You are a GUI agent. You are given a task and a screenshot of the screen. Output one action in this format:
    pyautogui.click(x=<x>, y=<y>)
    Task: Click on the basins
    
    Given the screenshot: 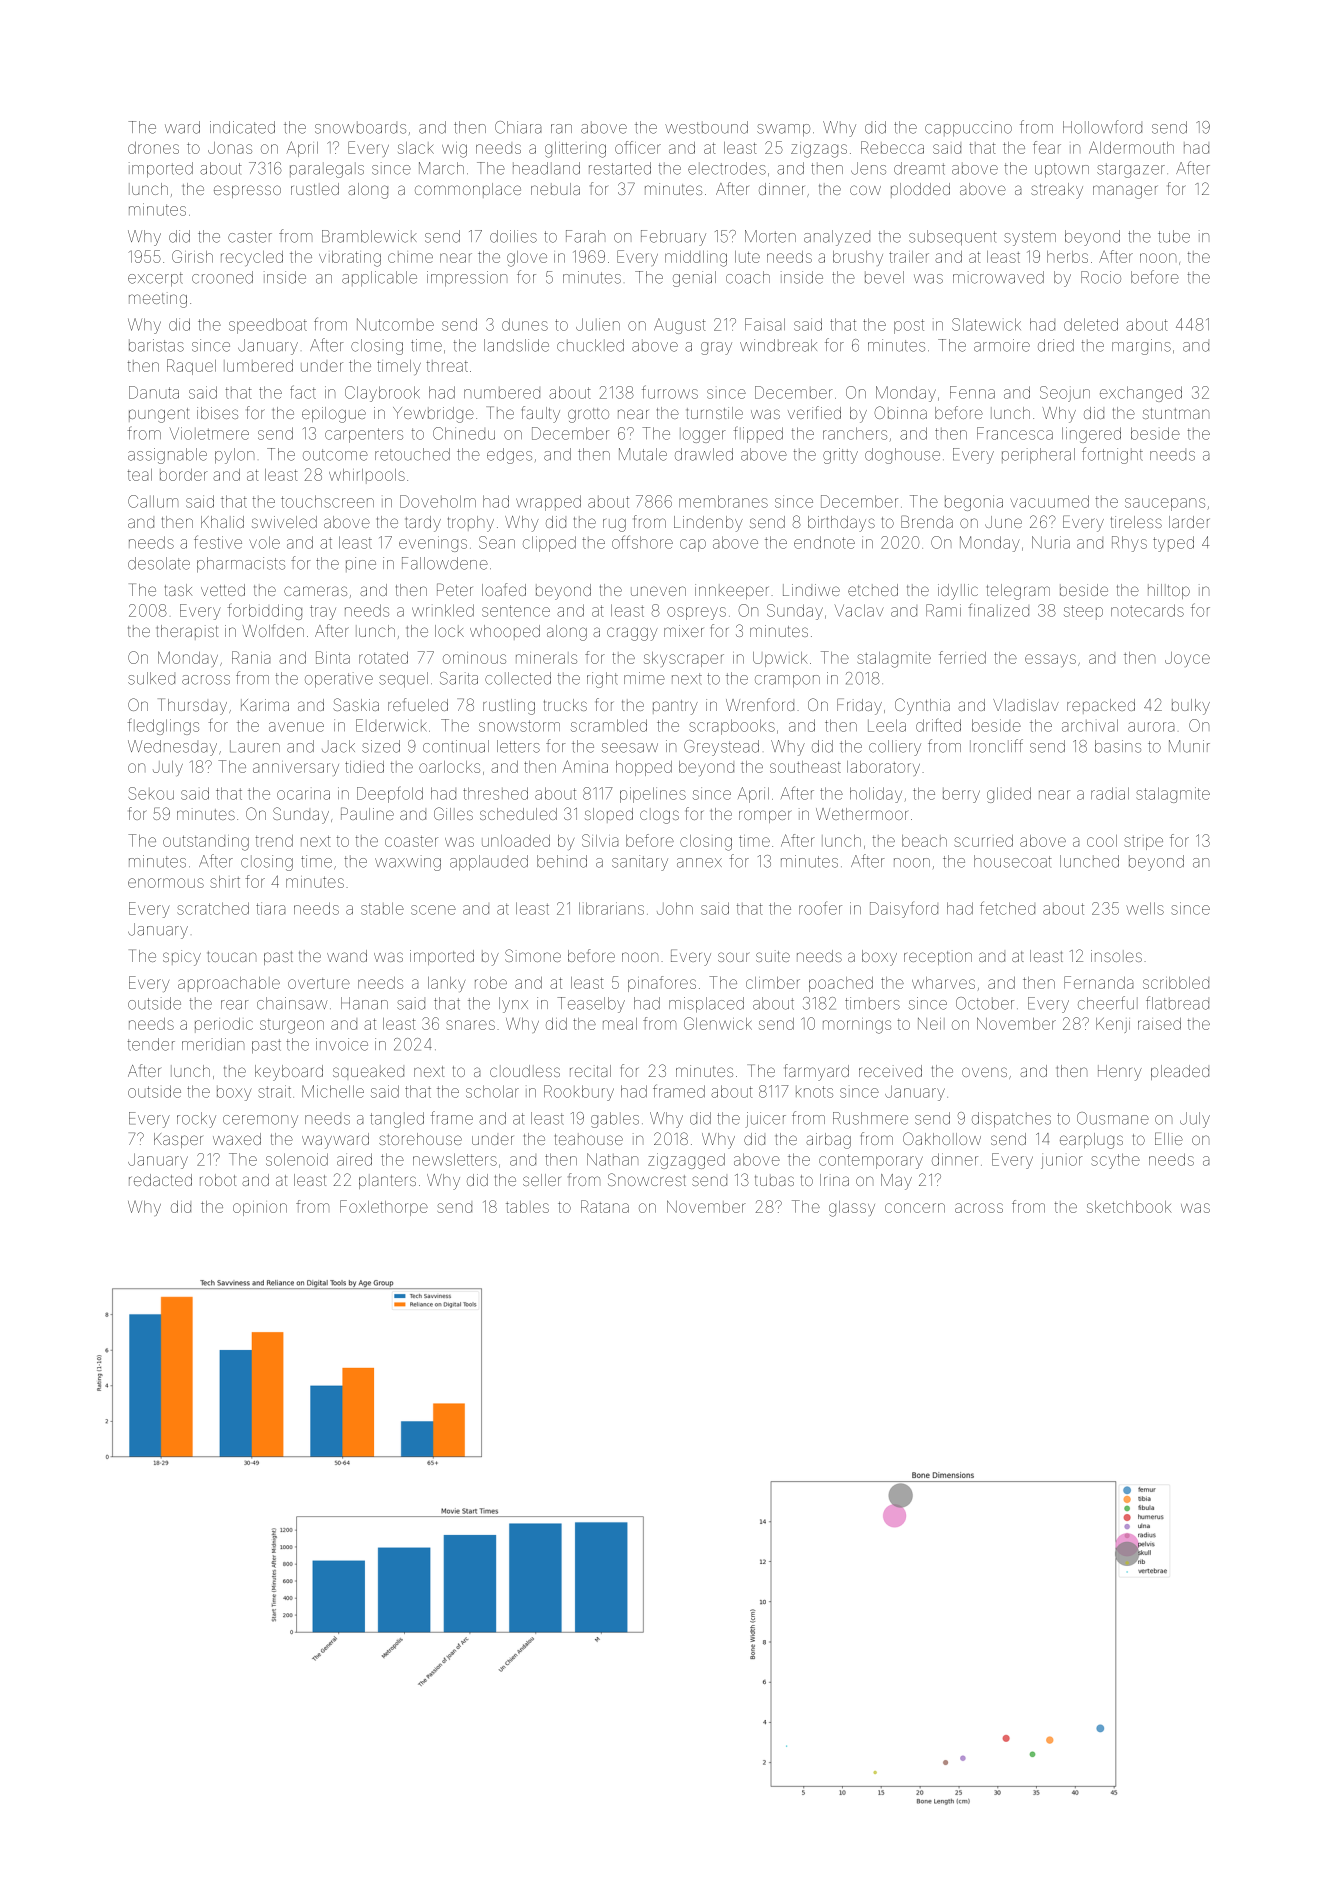 What is the action you would take?
    pyautogui.click(x=1118, y=746)
